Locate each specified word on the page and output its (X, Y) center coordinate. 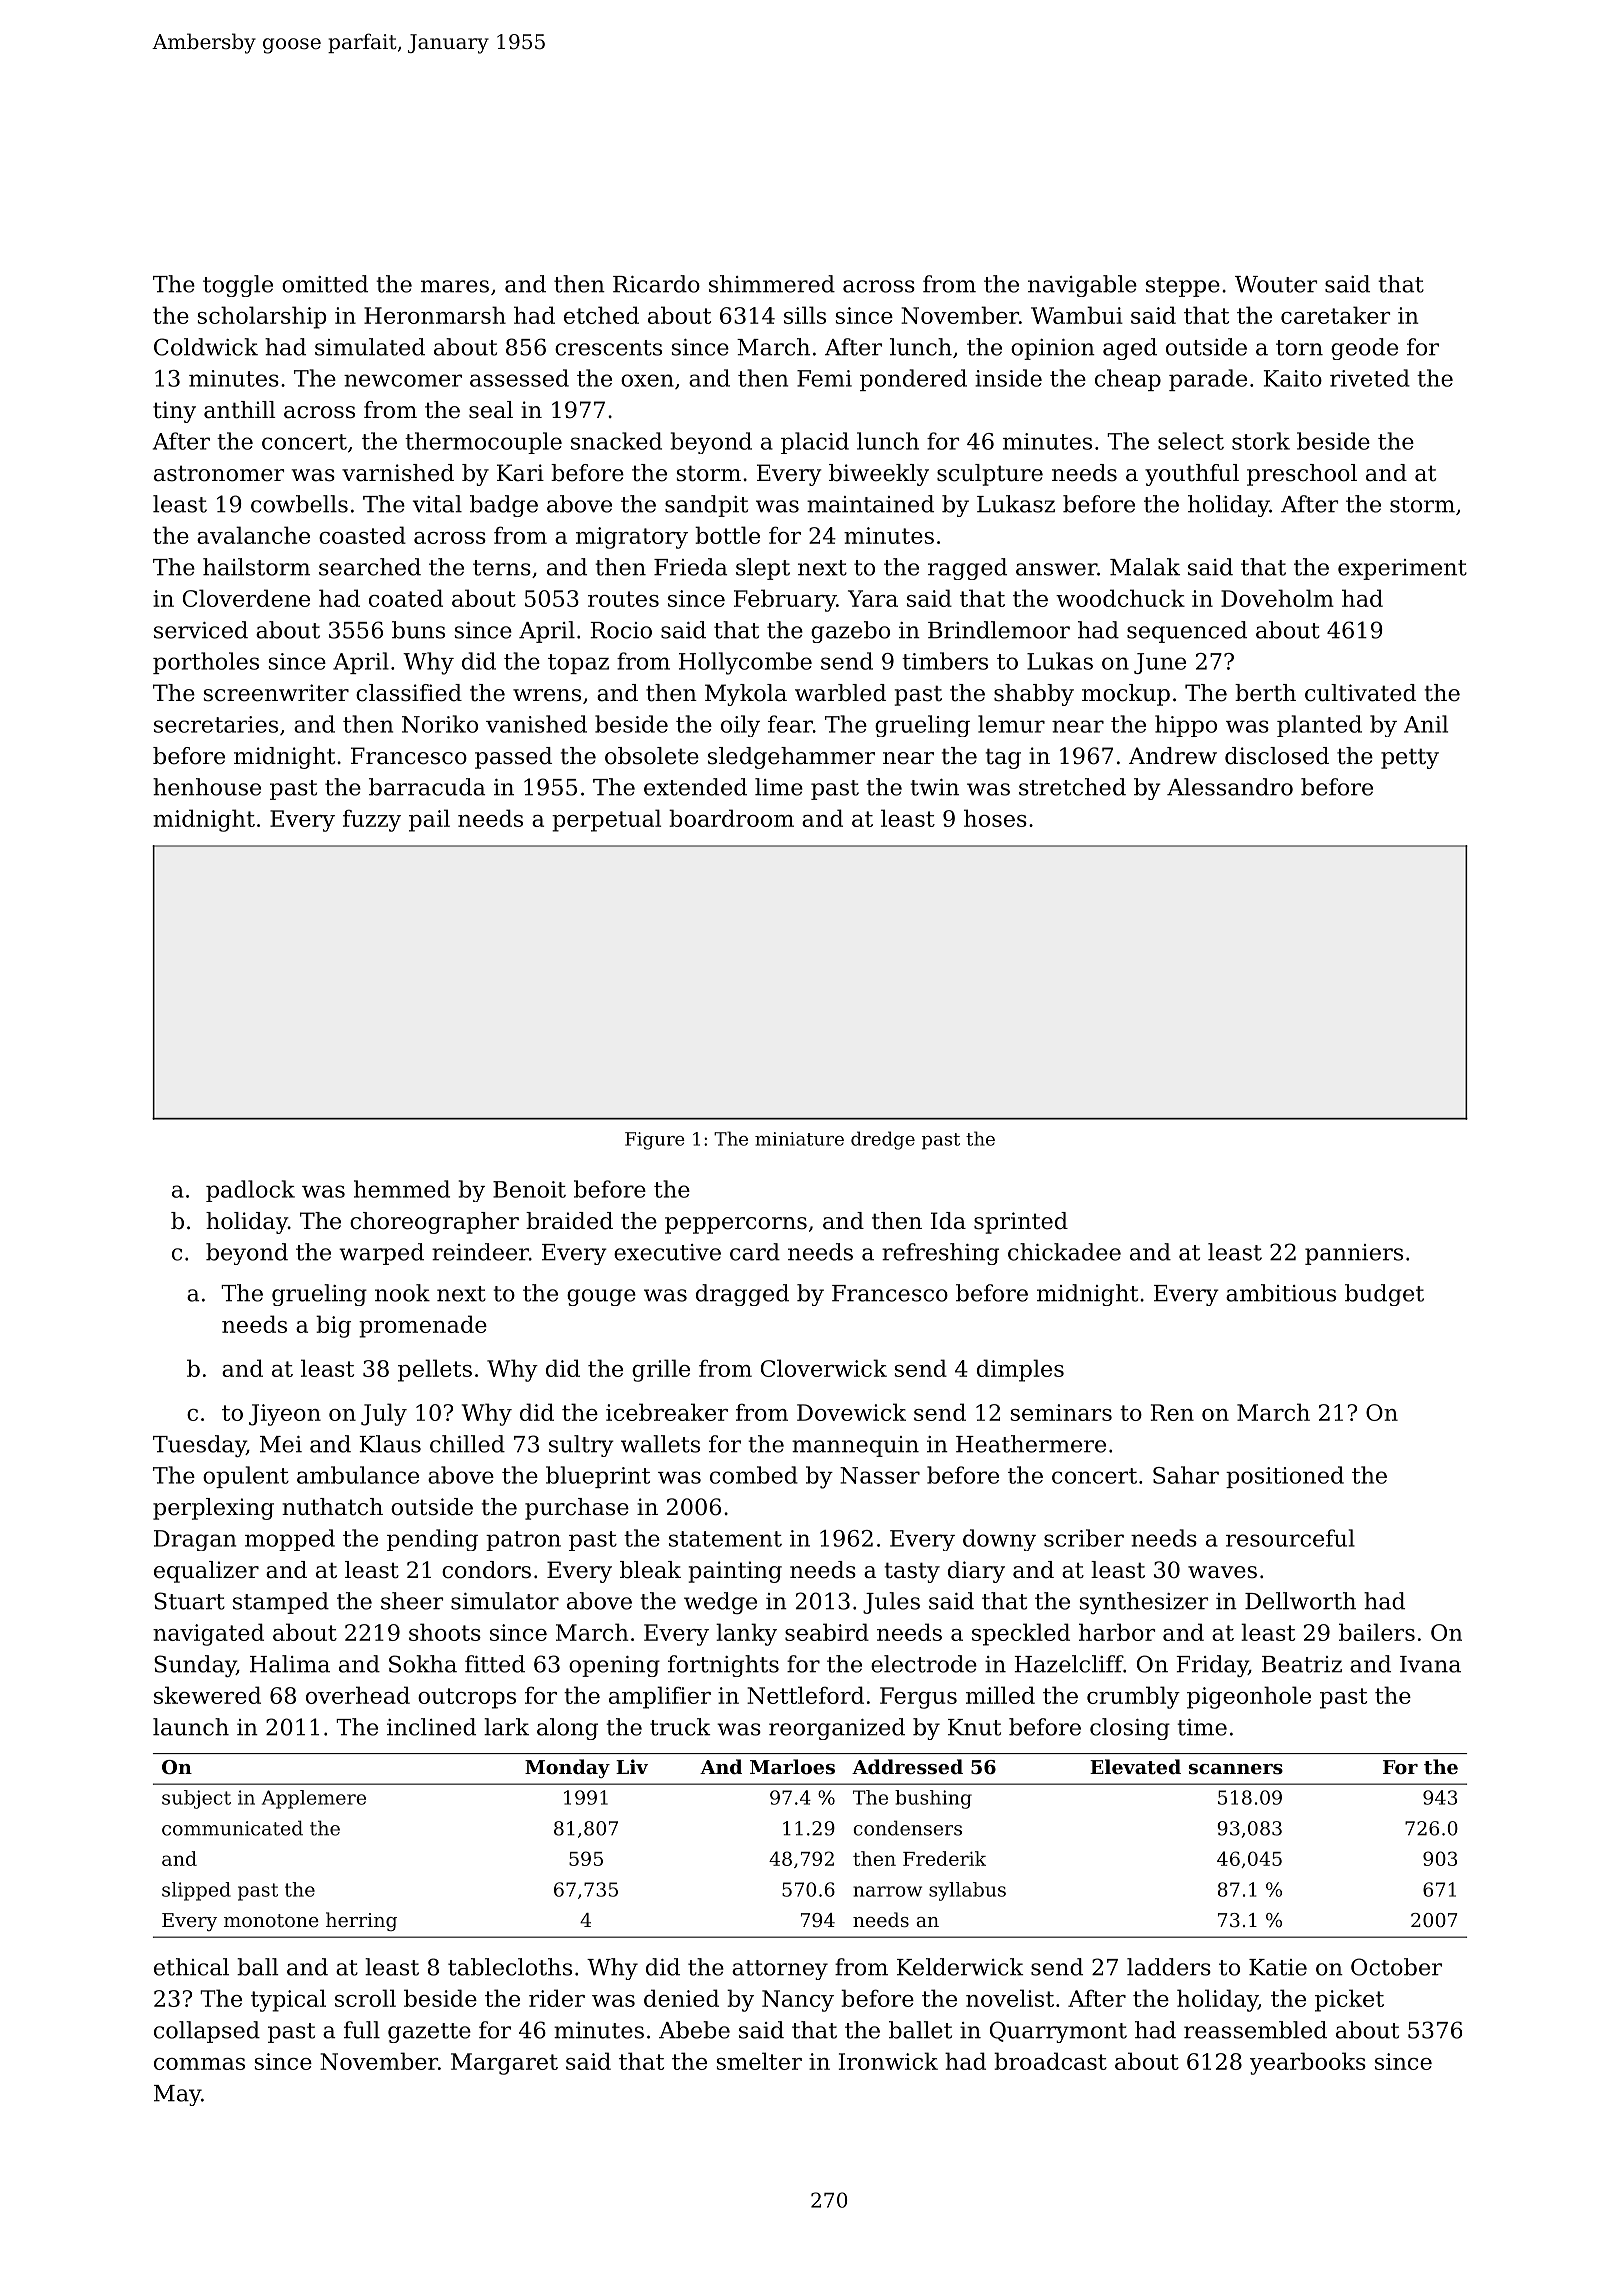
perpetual (606, 820)
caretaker (1335, 315)
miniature (799, 1139)
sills (805, 315)
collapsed (207, 2032)
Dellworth (1300, 1601)
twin (934, 787)
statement (725, 1539)
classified (409, 693)
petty (1410, 758)
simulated (370, 347)
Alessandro (1230, 787)
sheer (412, 1601)
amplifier (660, 1697)
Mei (281, 1444)
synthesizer (1144, 1603)
